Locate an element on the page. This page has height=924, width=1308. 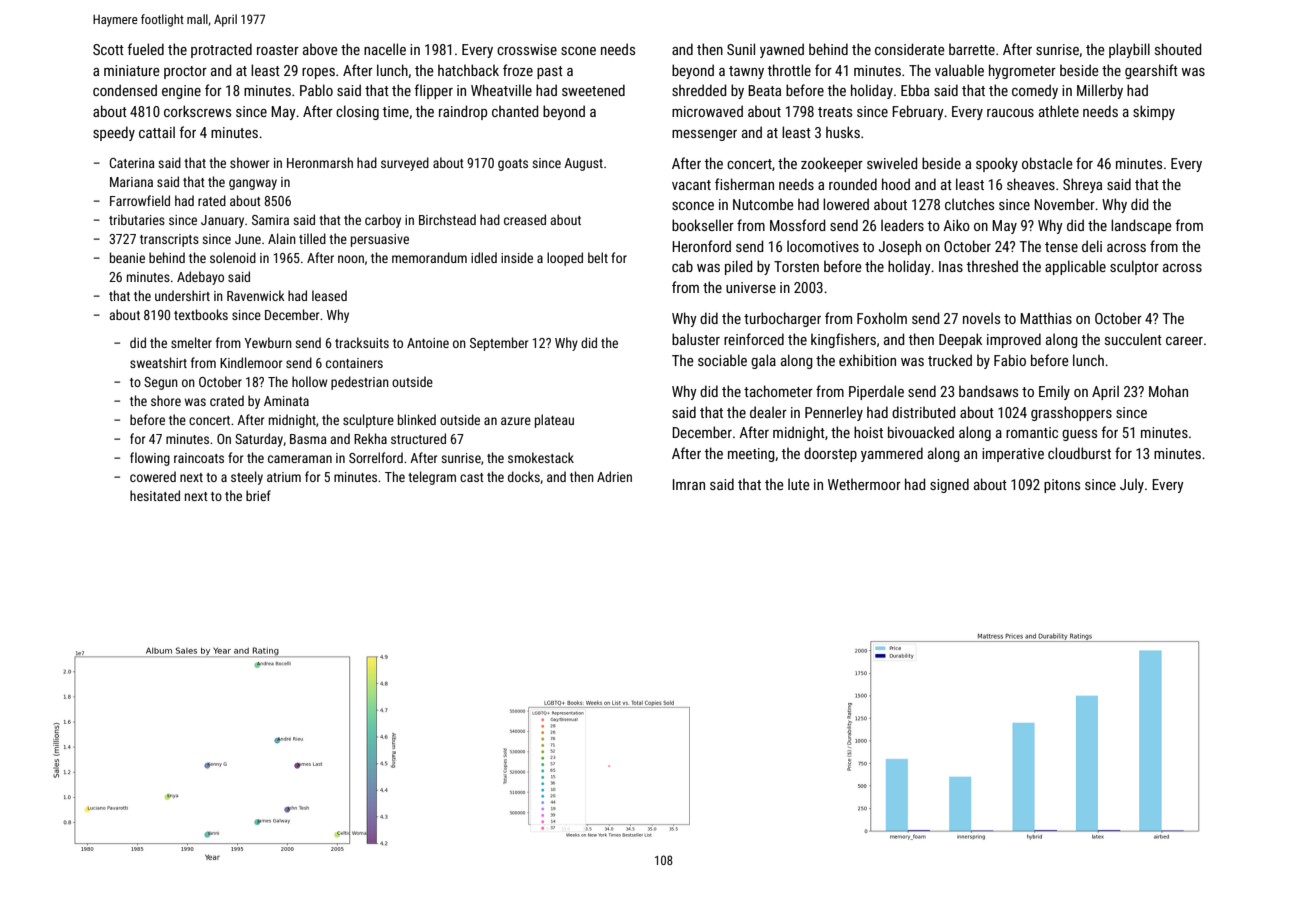
Segun is located at coordinates (161, 383).
